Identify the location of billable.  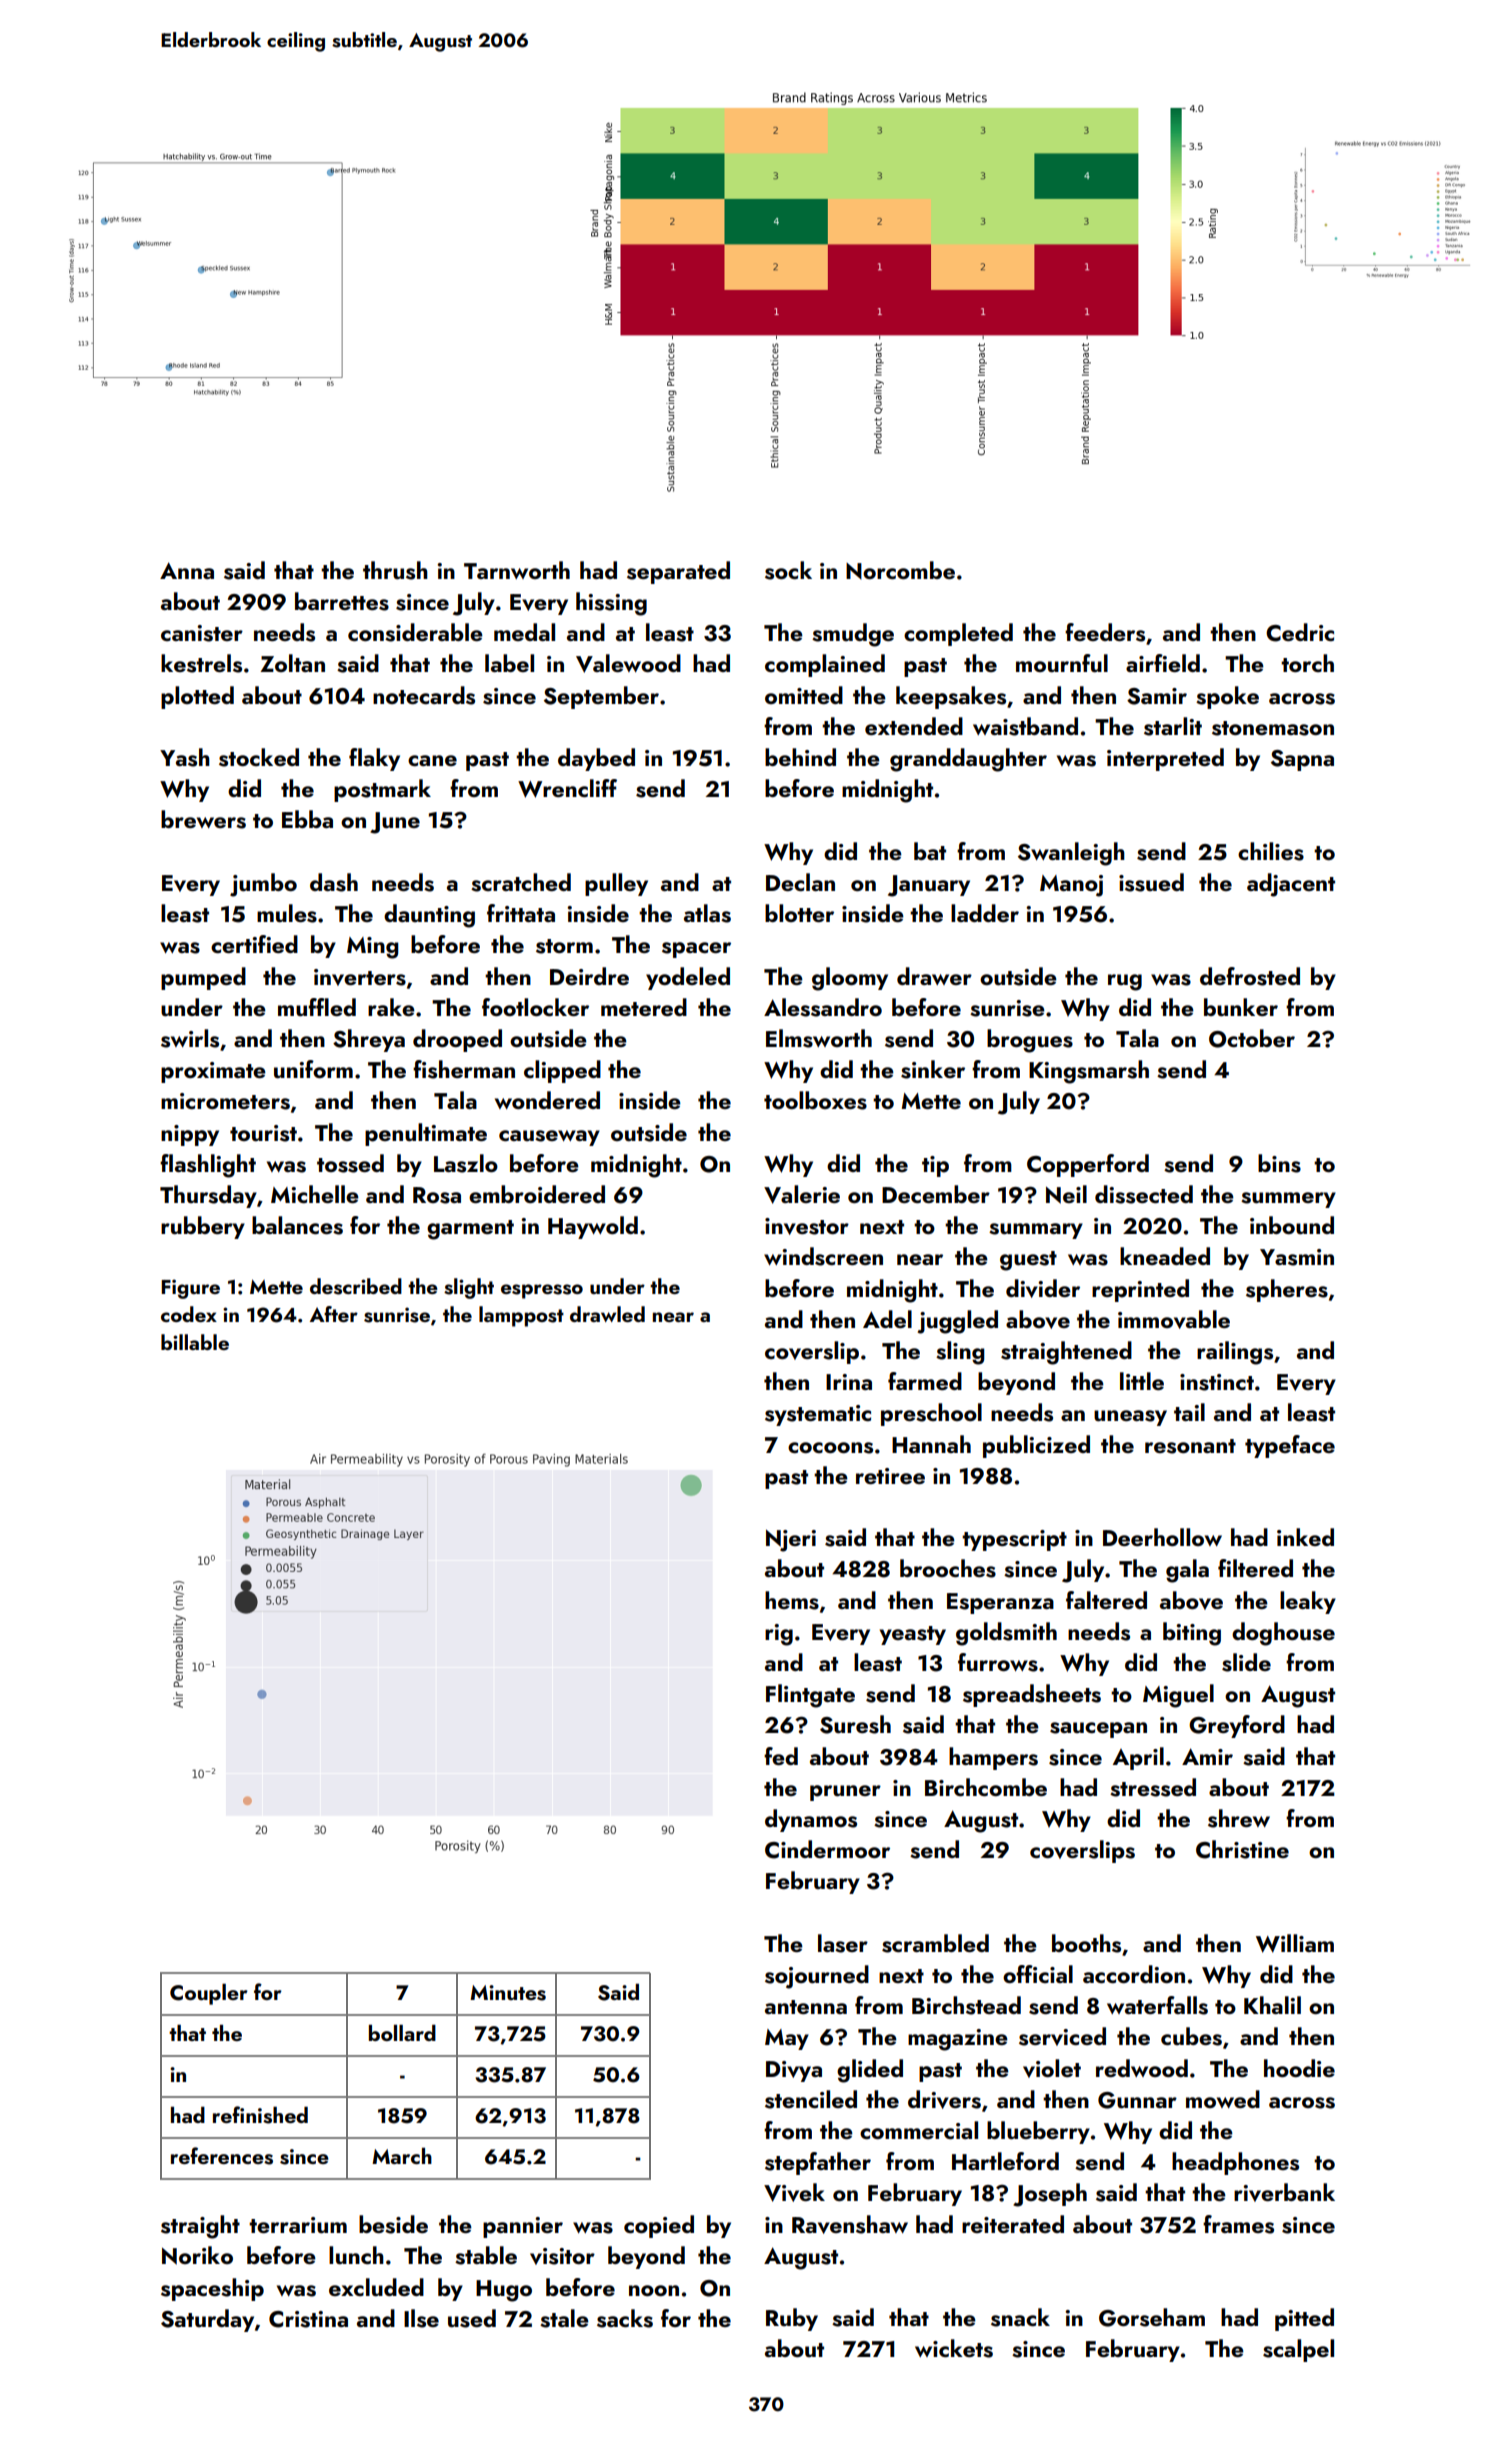
(195, 1342).
